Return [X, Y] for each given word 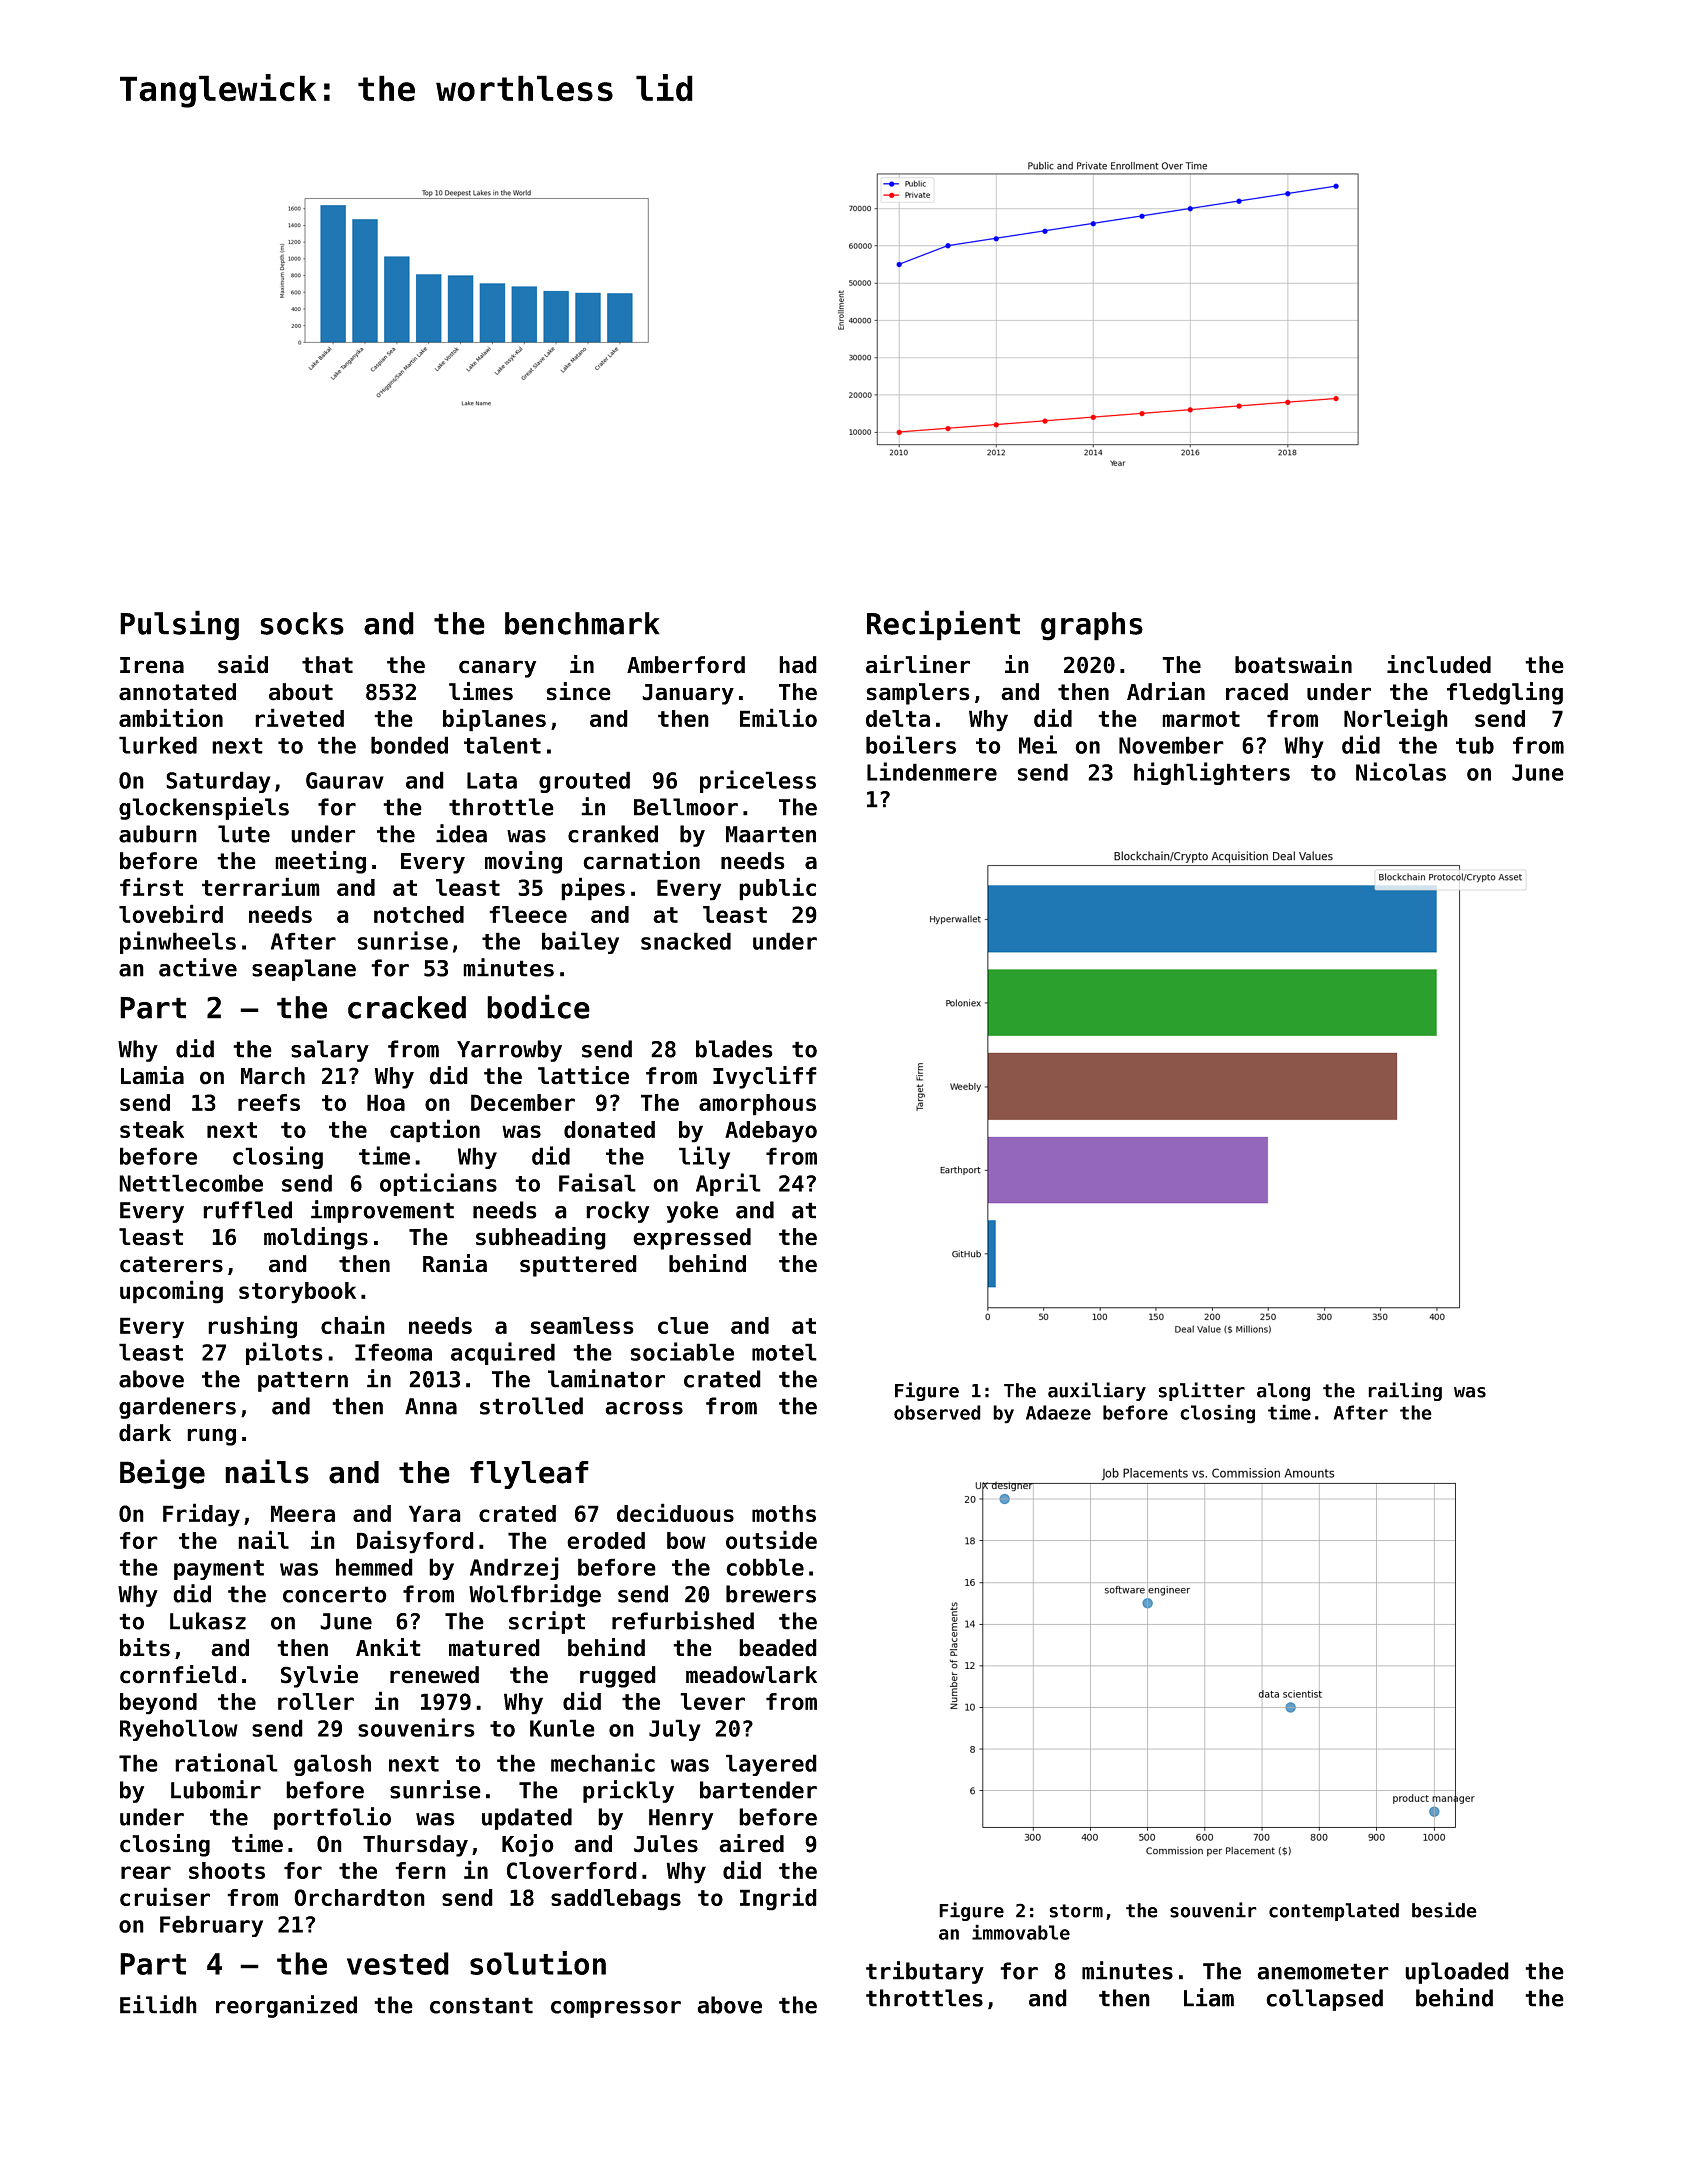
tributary [925, 1972]
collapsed [1324, 2000]
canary [497, 669]
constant [481, 2005]
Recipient [943, 625]
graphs [1092, 626]
